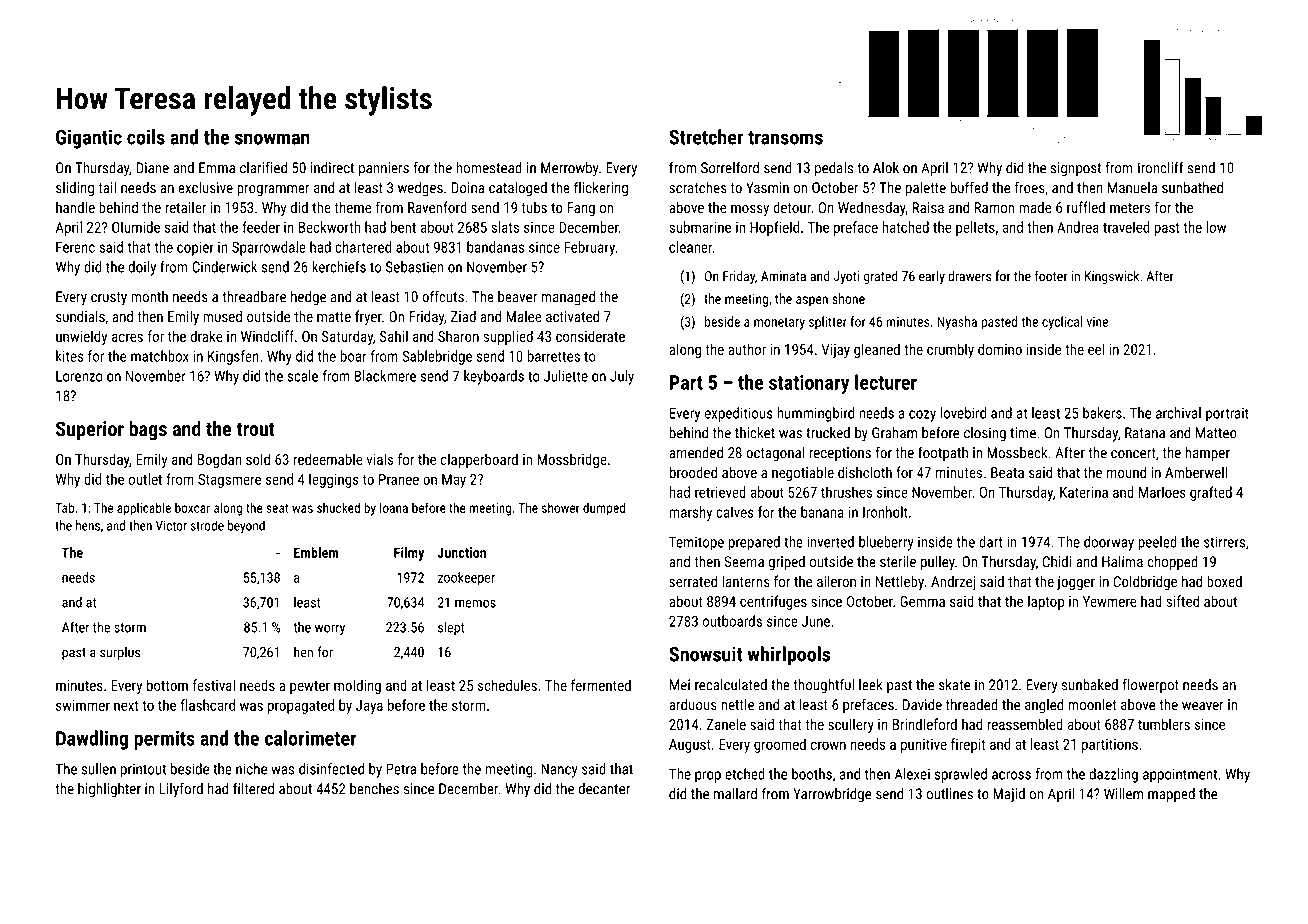 The height and width of the screenshot is (924, 1308). I want to click on worry, so click(330, 630).
